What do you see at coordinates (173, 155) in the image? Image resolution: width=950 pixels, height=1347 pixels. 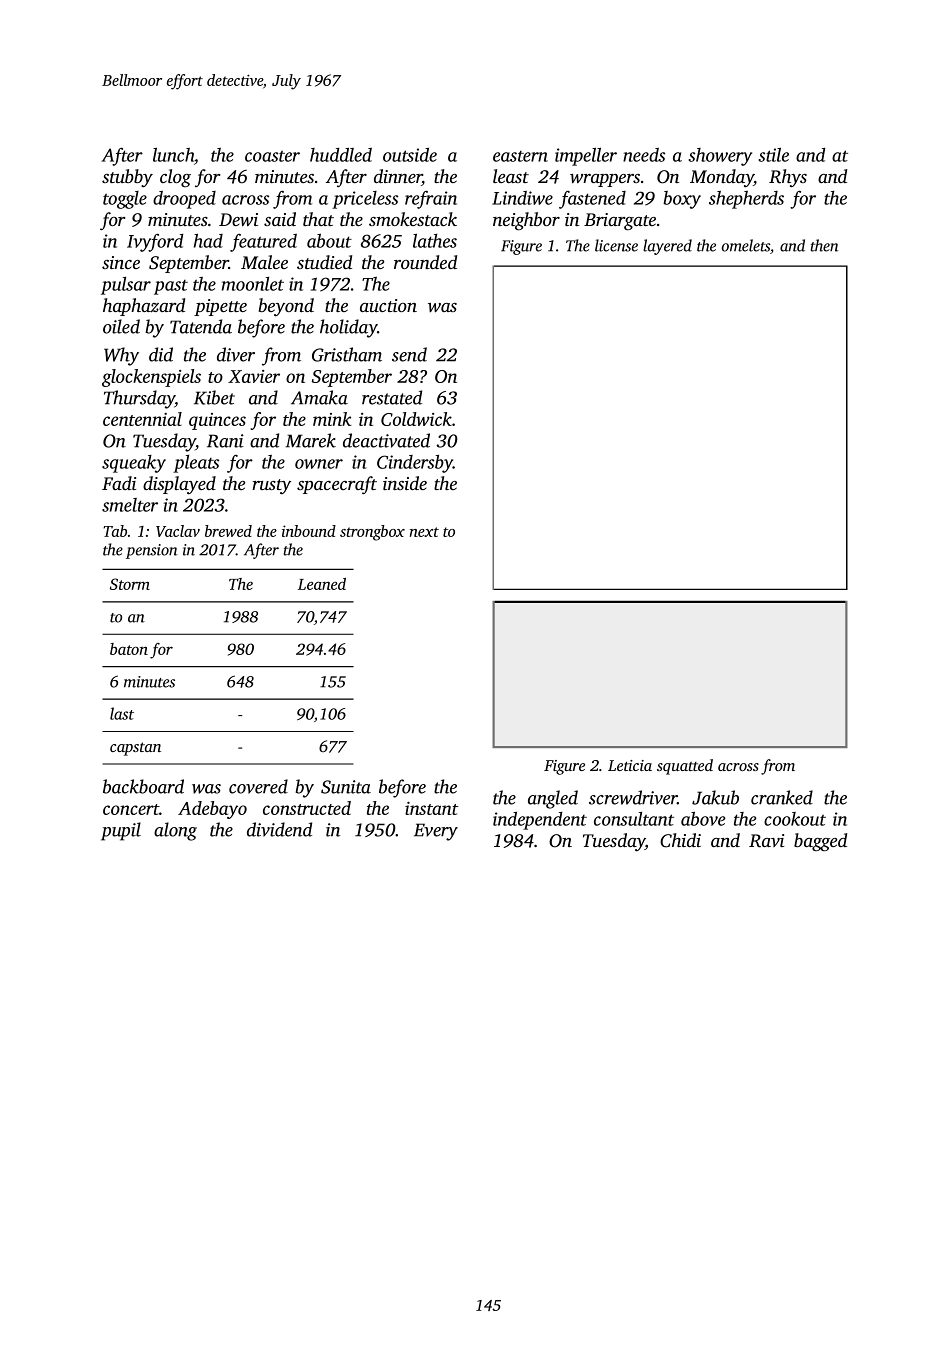 I see `lunch` at bounding box center [173, 155].
